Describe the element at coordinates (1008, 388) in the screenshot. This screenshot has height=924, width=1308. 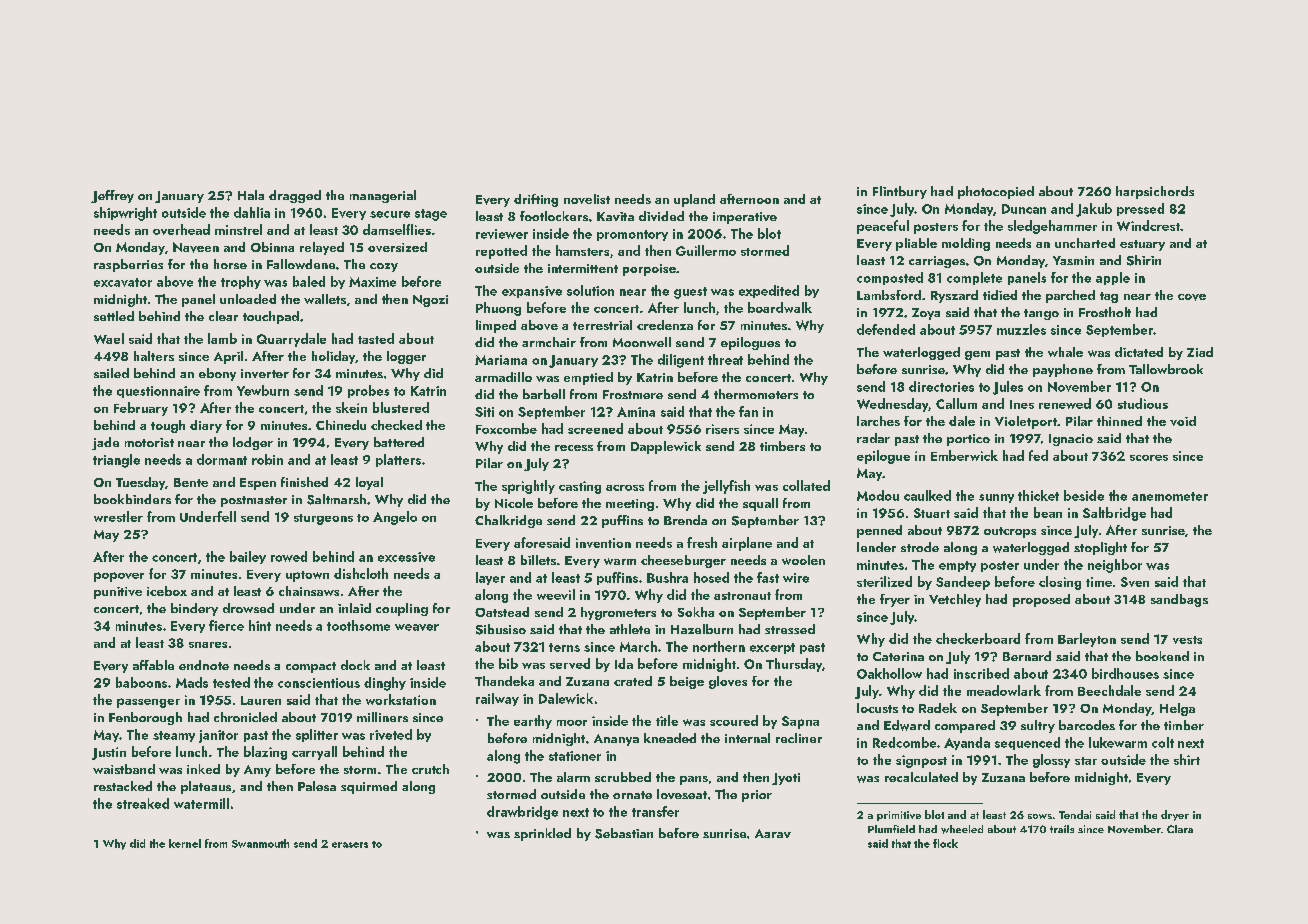
I see `Jules` at that location.
